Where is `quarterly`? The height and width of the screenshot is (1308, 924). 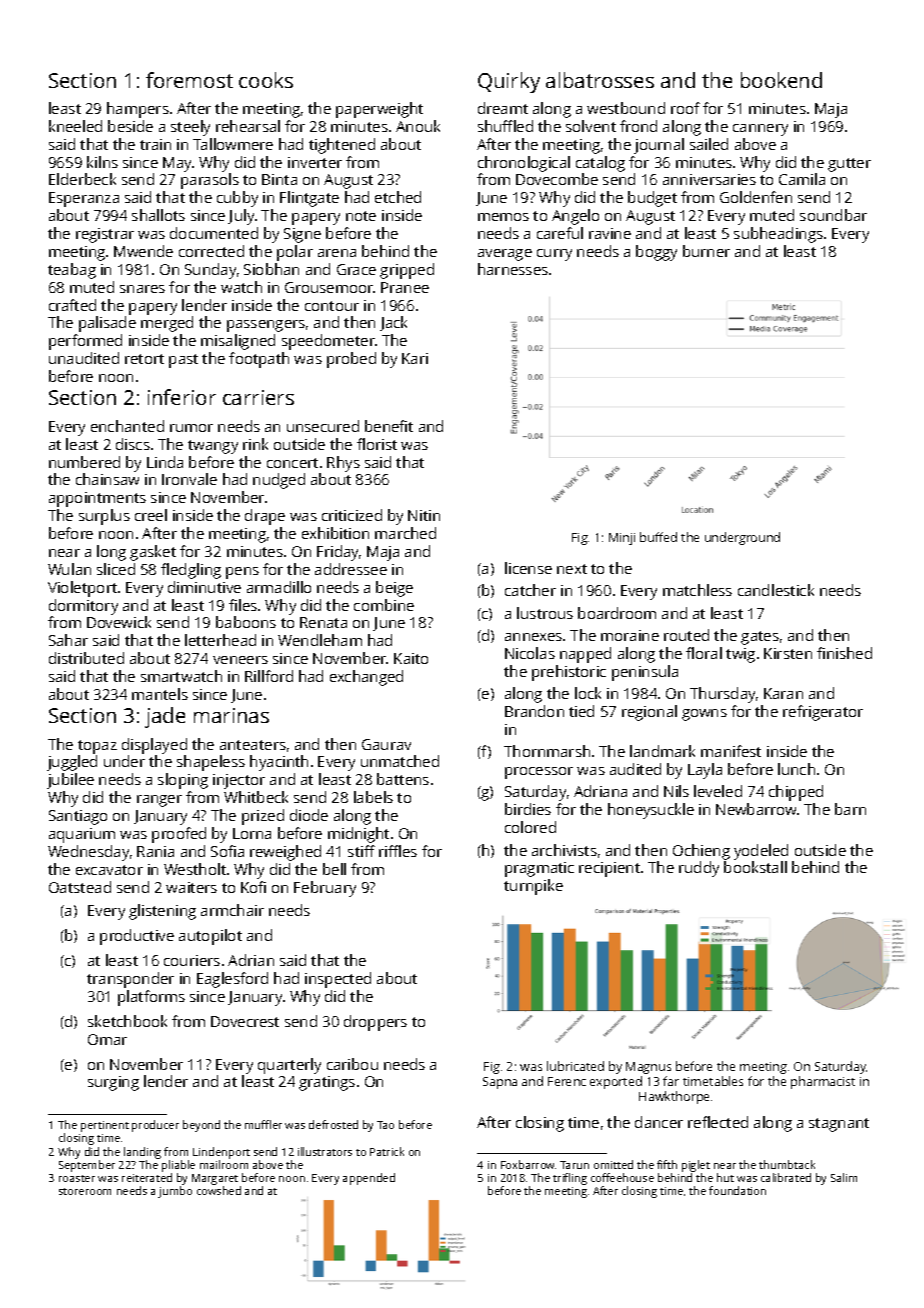
quarterly is located at coordinates (289, 1066).
